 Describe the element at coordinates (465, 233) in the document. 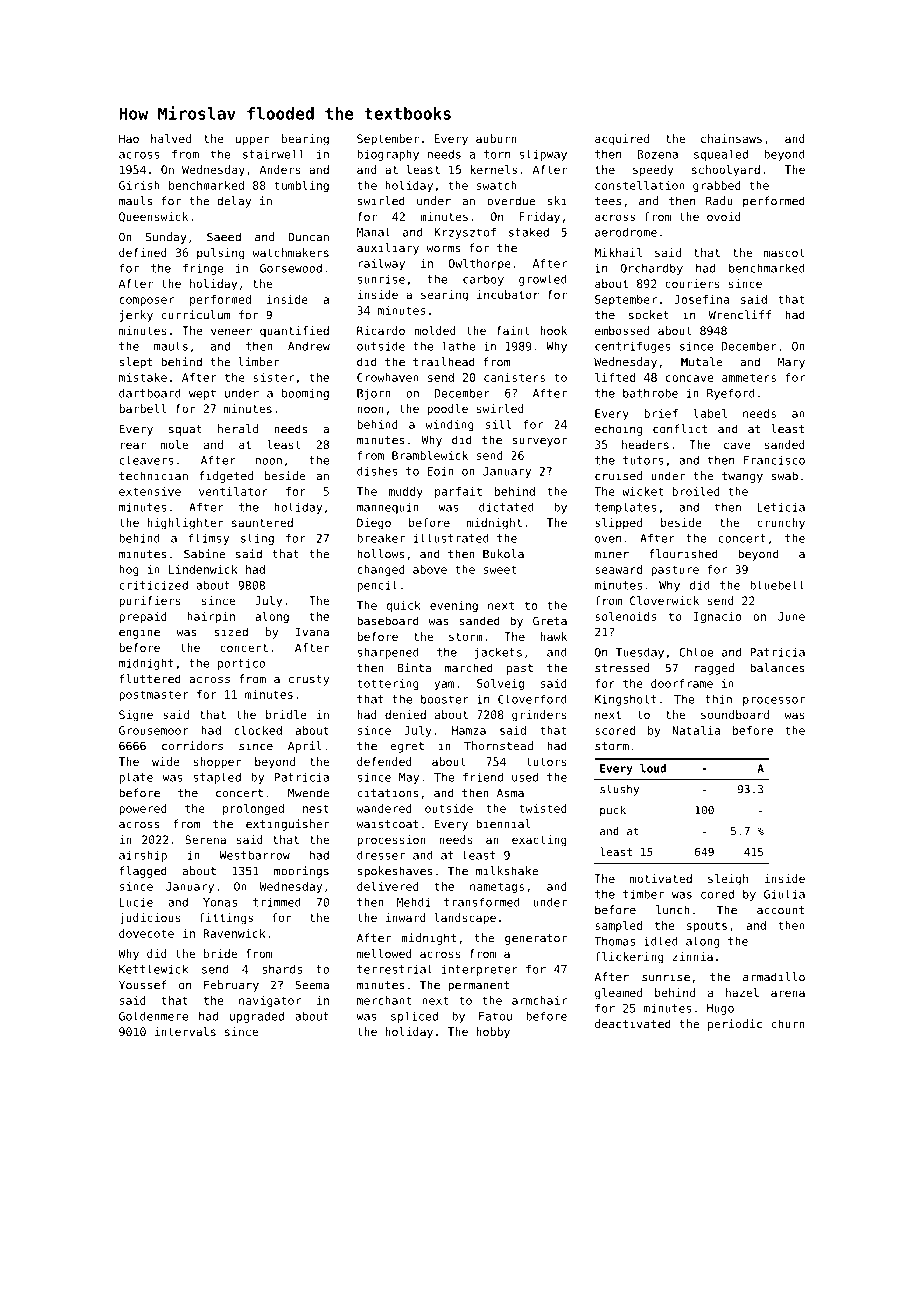

I see `Krzysztof` at that location.
